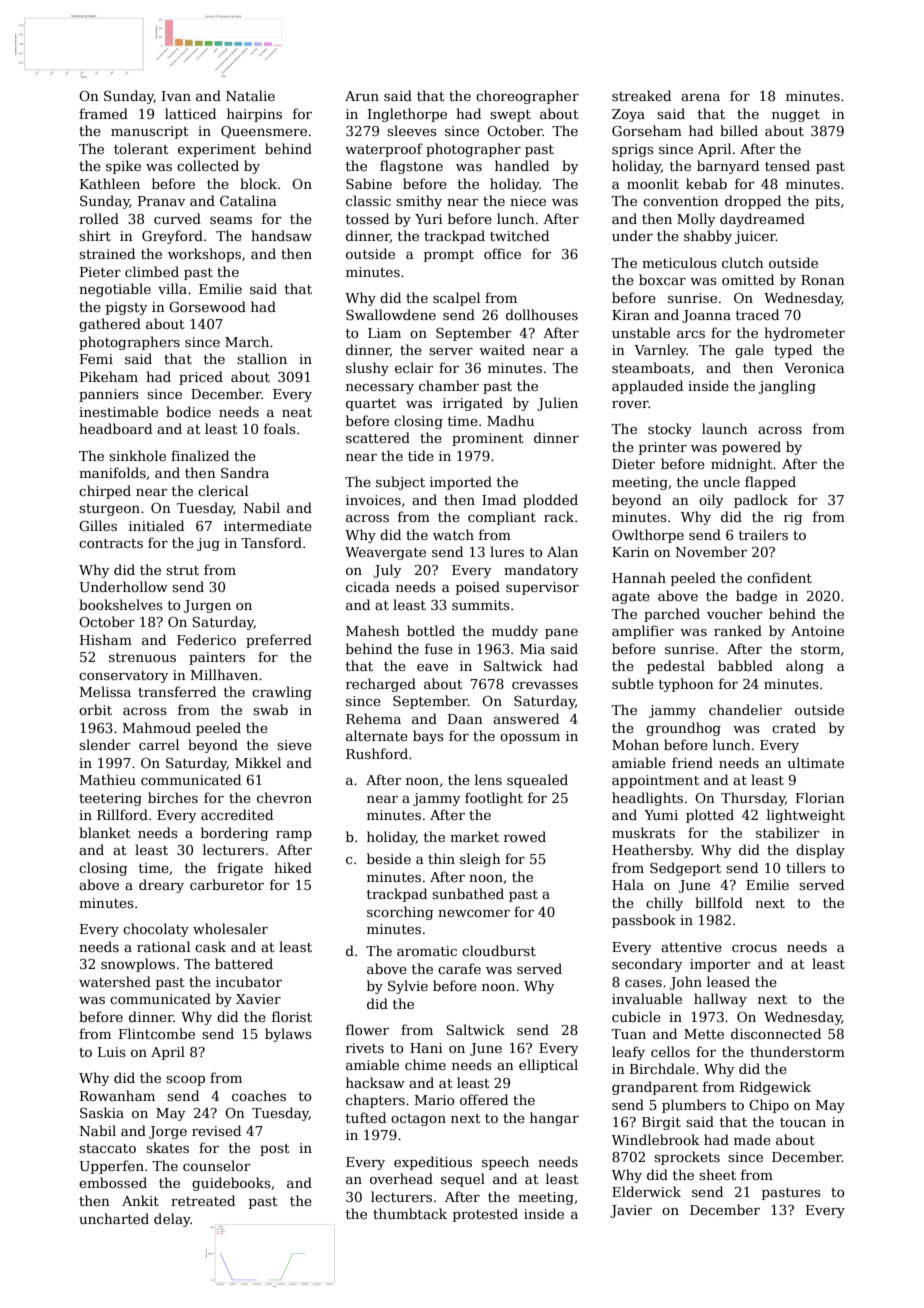  I want to click on retreated, so click(203, 1200).
